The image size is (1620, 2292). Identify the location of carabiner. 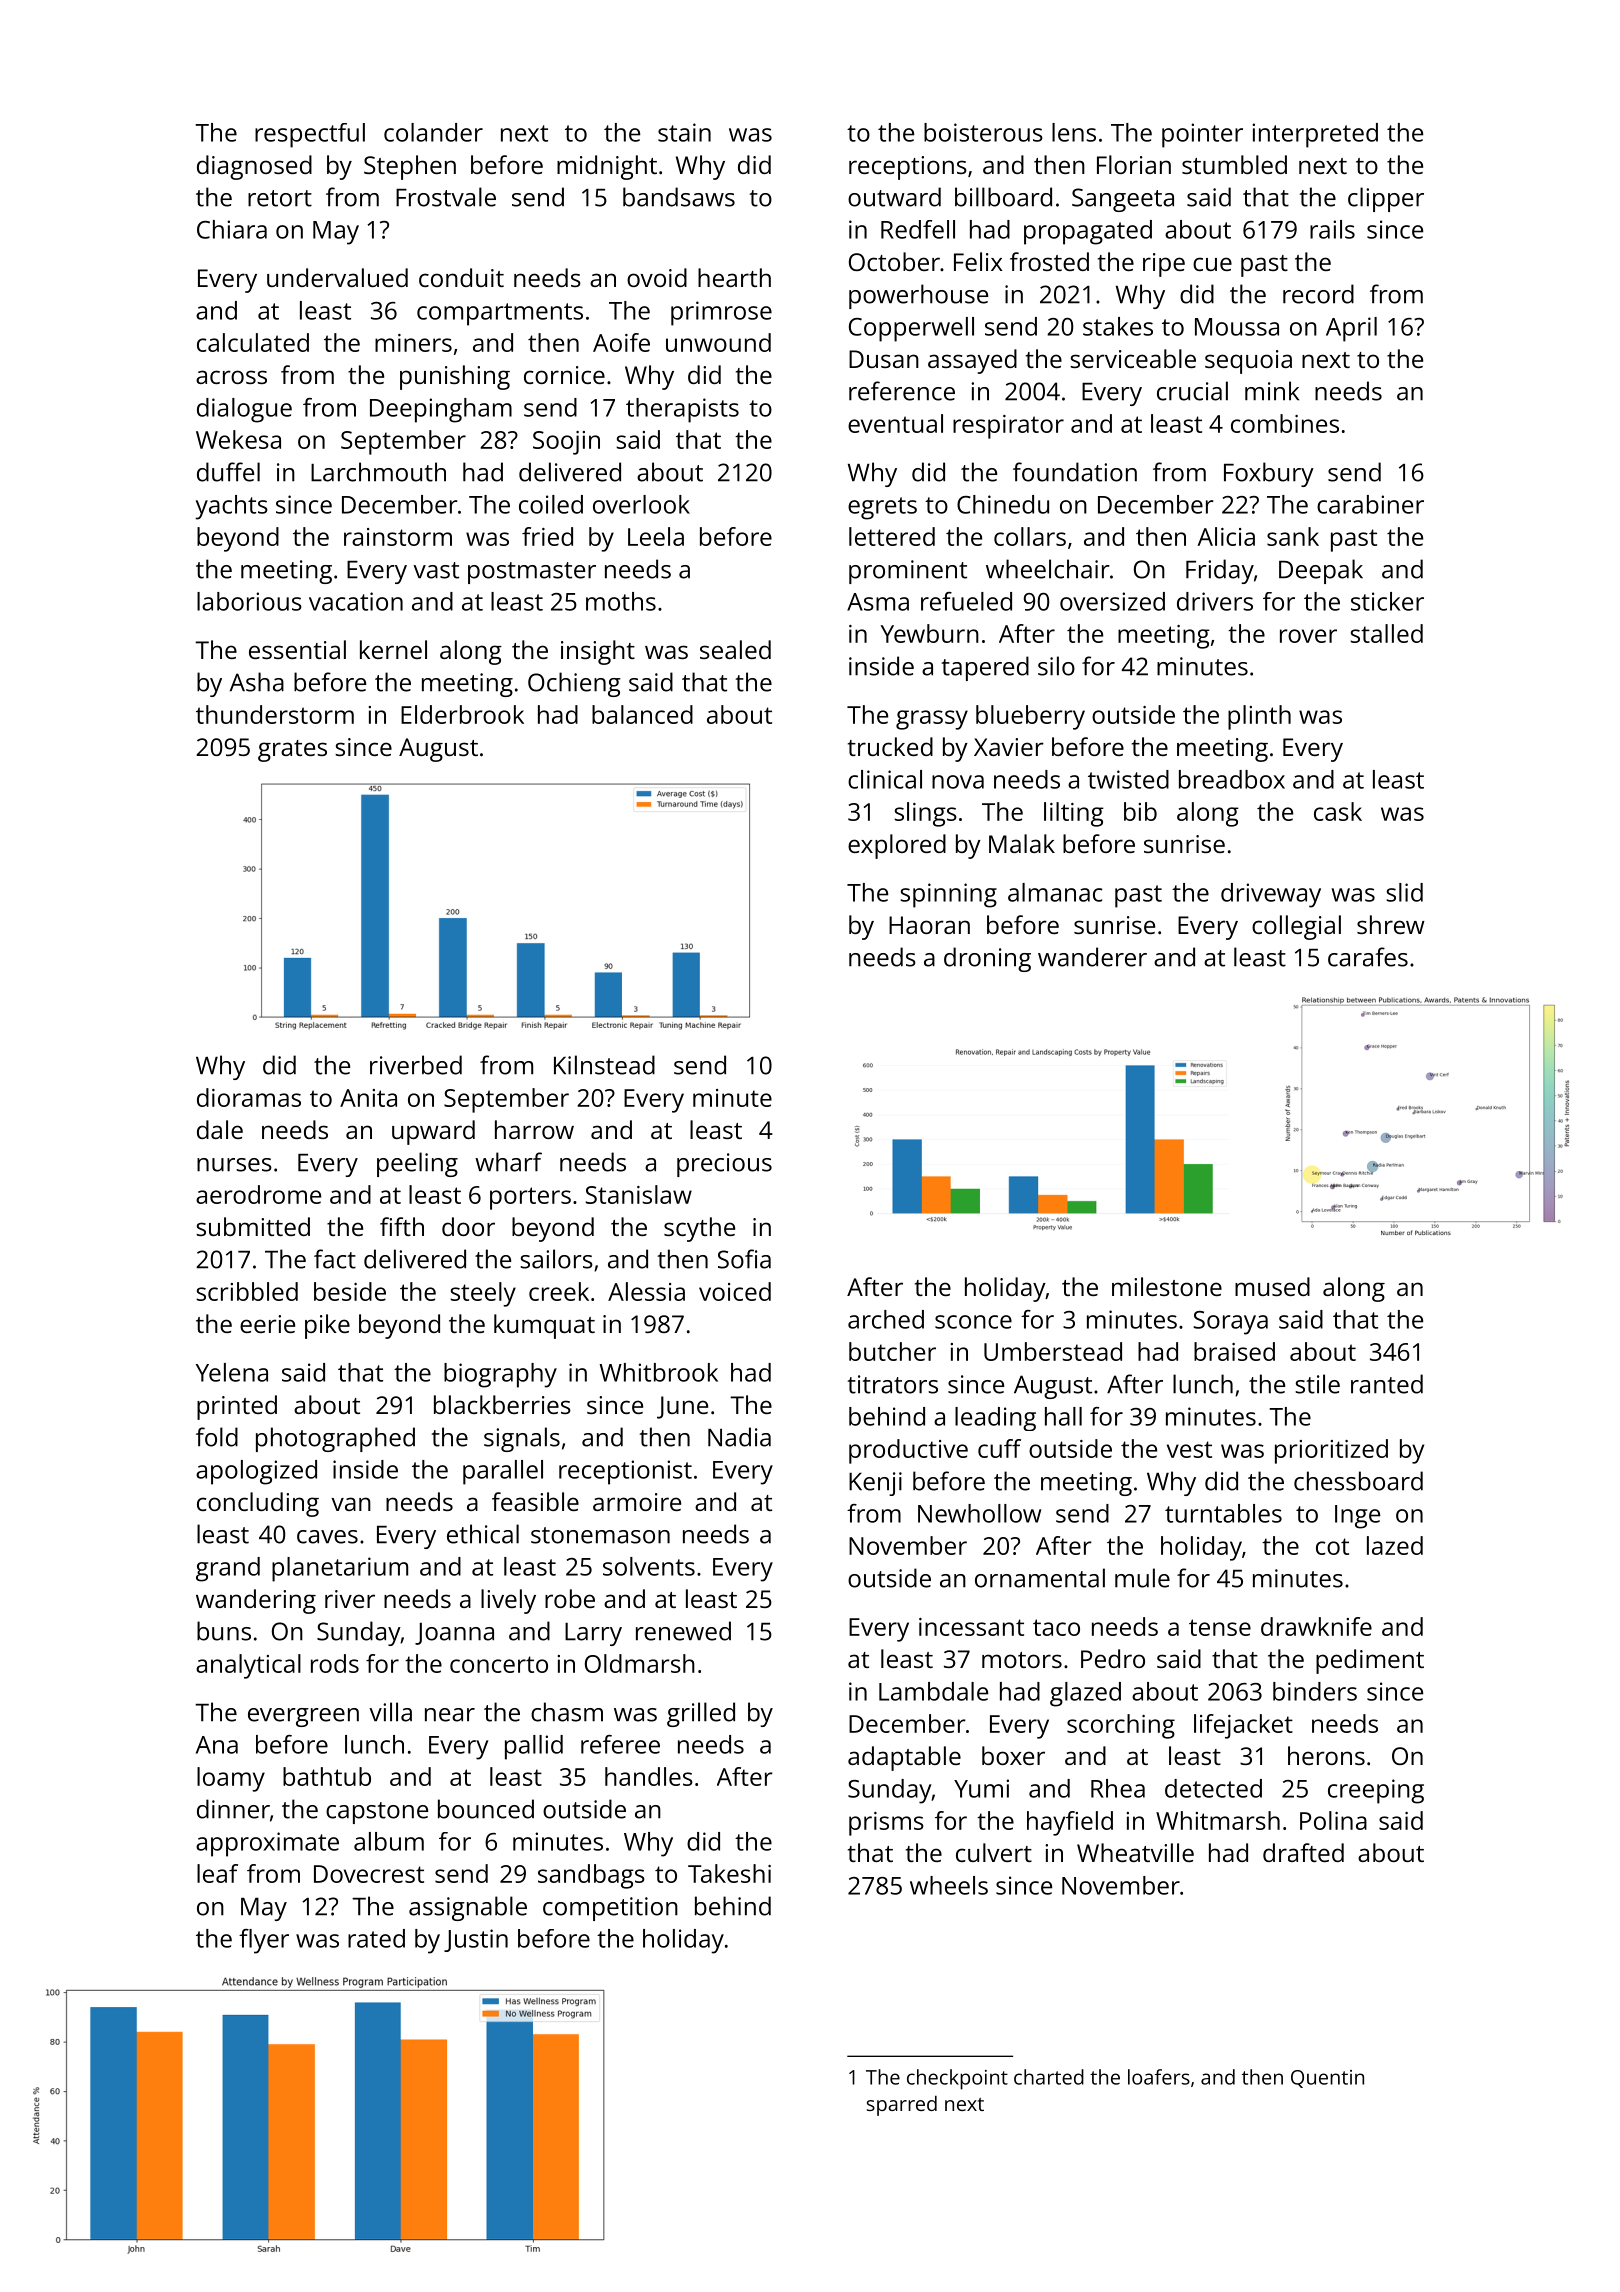
(1370, 504).
